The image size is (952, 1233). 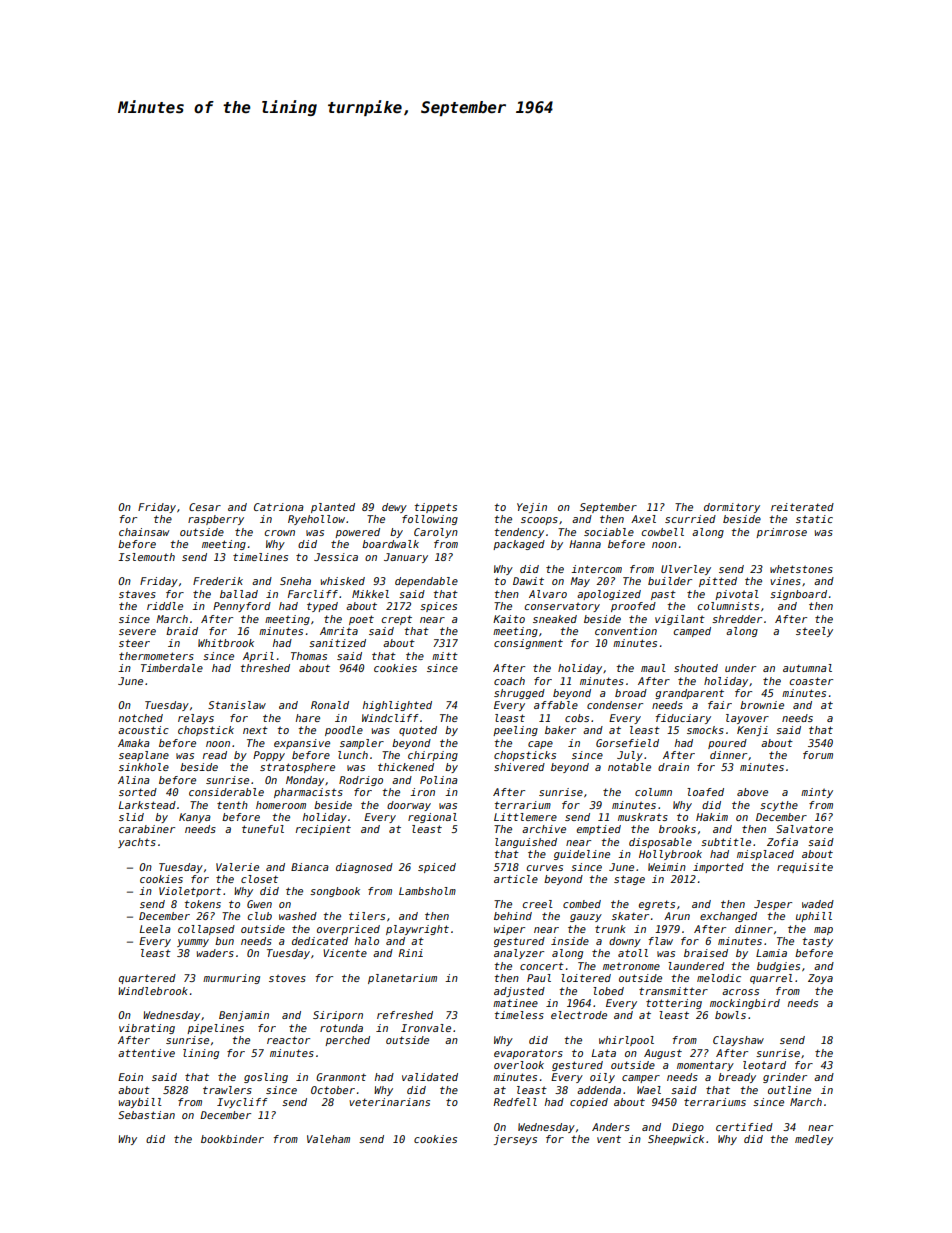 I want to click on primrose, so click(x=781, y=533).
